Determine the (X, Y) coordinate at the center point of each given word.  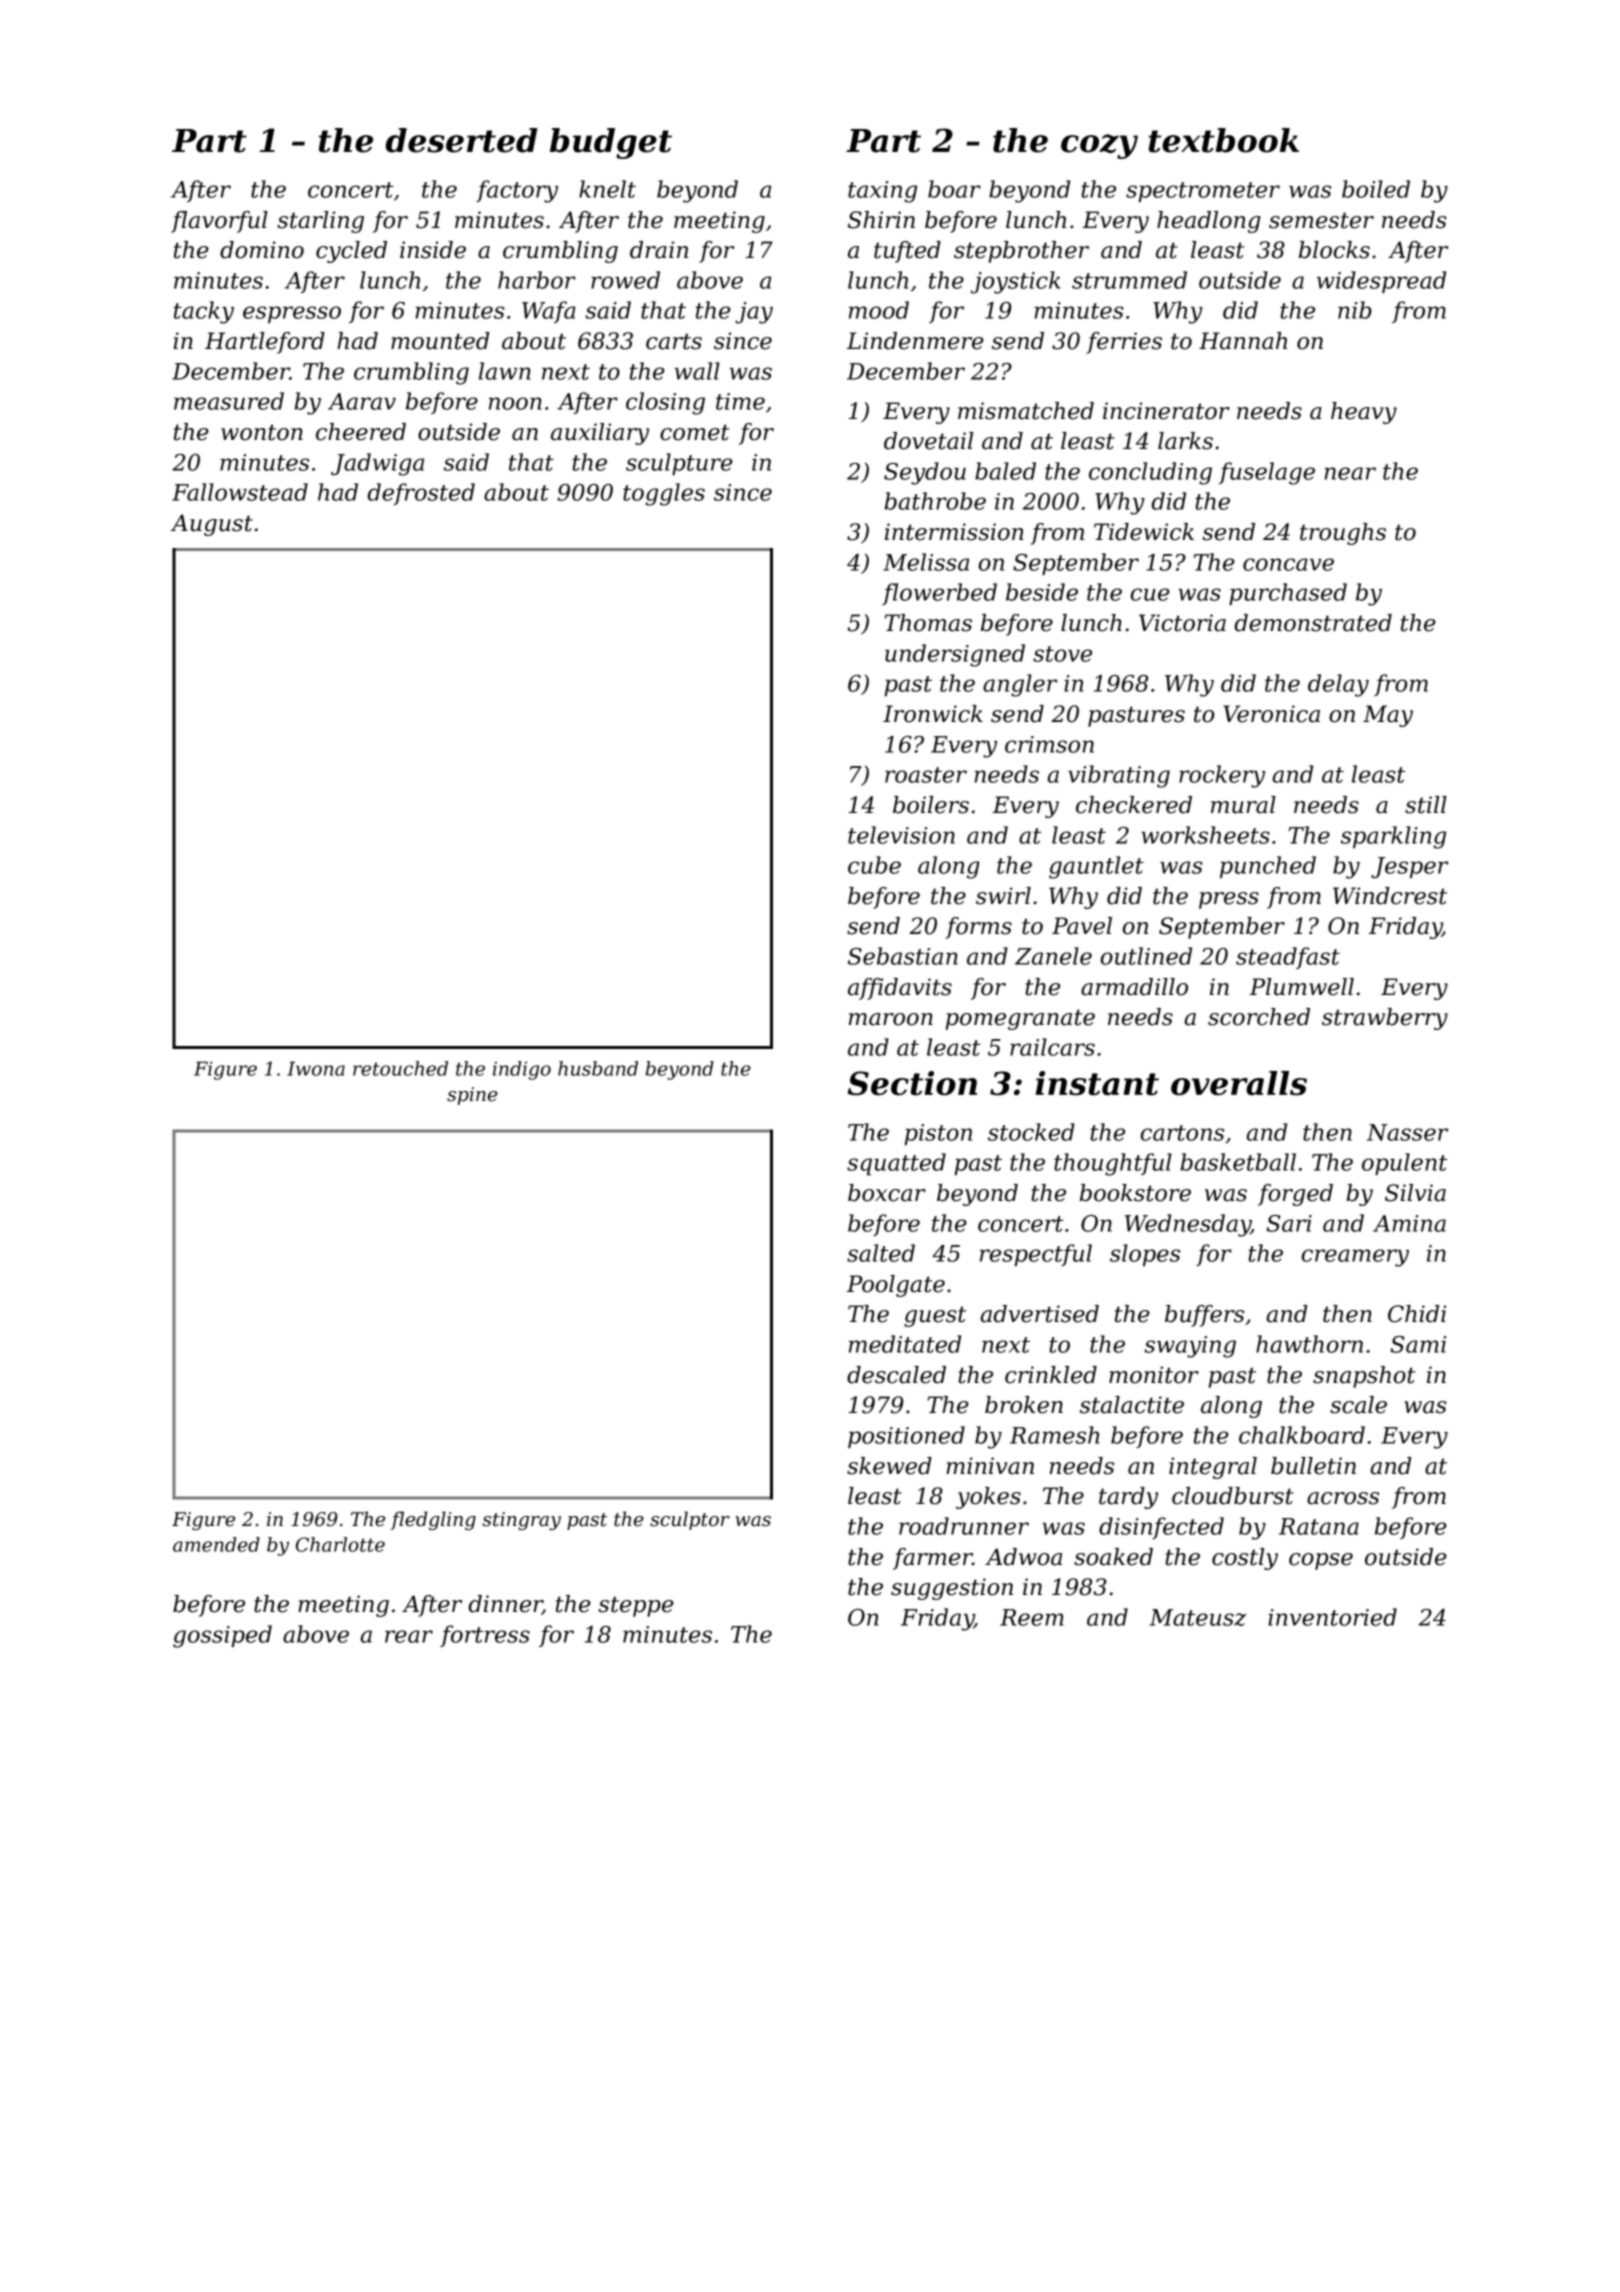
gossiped (222, 1636)
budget (611, 143)
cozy (1099, 146)
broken (1024, 1405)
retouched (400, 1068)
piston (938, 1134)
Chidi (1417, 1314)
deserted (462, 140)
